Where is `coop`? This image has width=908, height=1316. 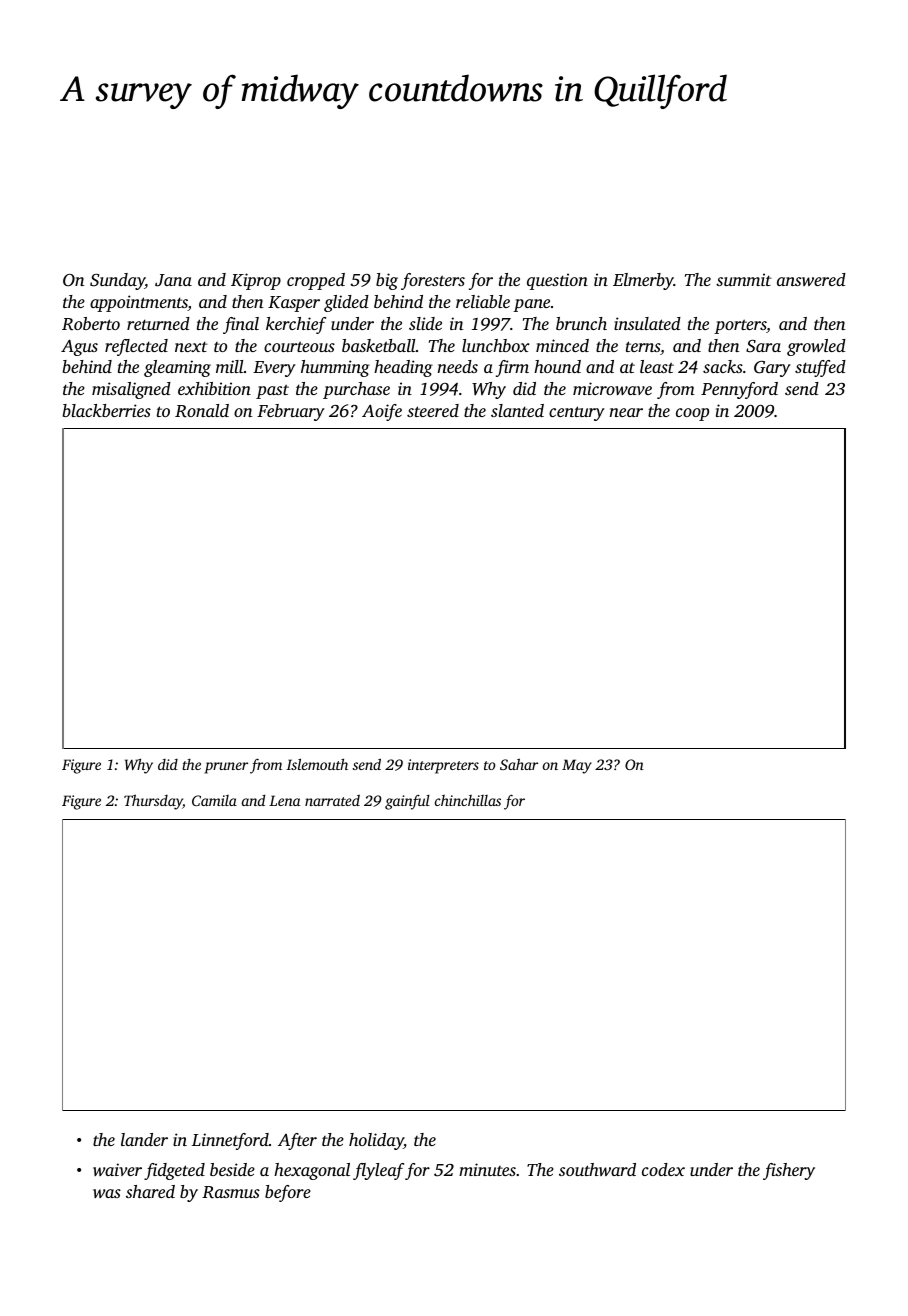
coop is located at coordinates (692, 414).
